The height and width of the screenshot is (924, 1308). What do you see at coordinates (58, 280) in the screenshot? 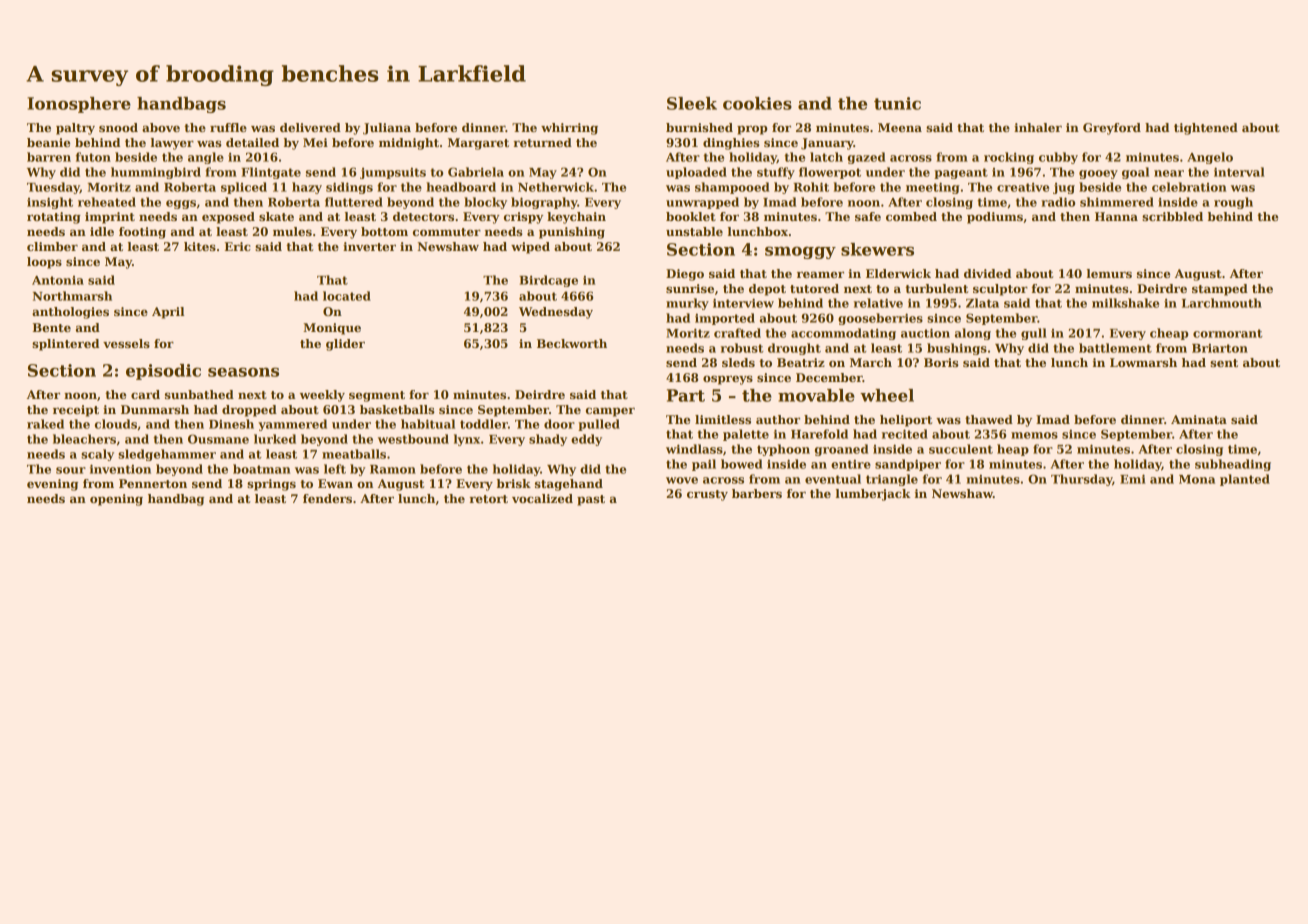
I see `Antonia` at bounding box center [58, 280].
